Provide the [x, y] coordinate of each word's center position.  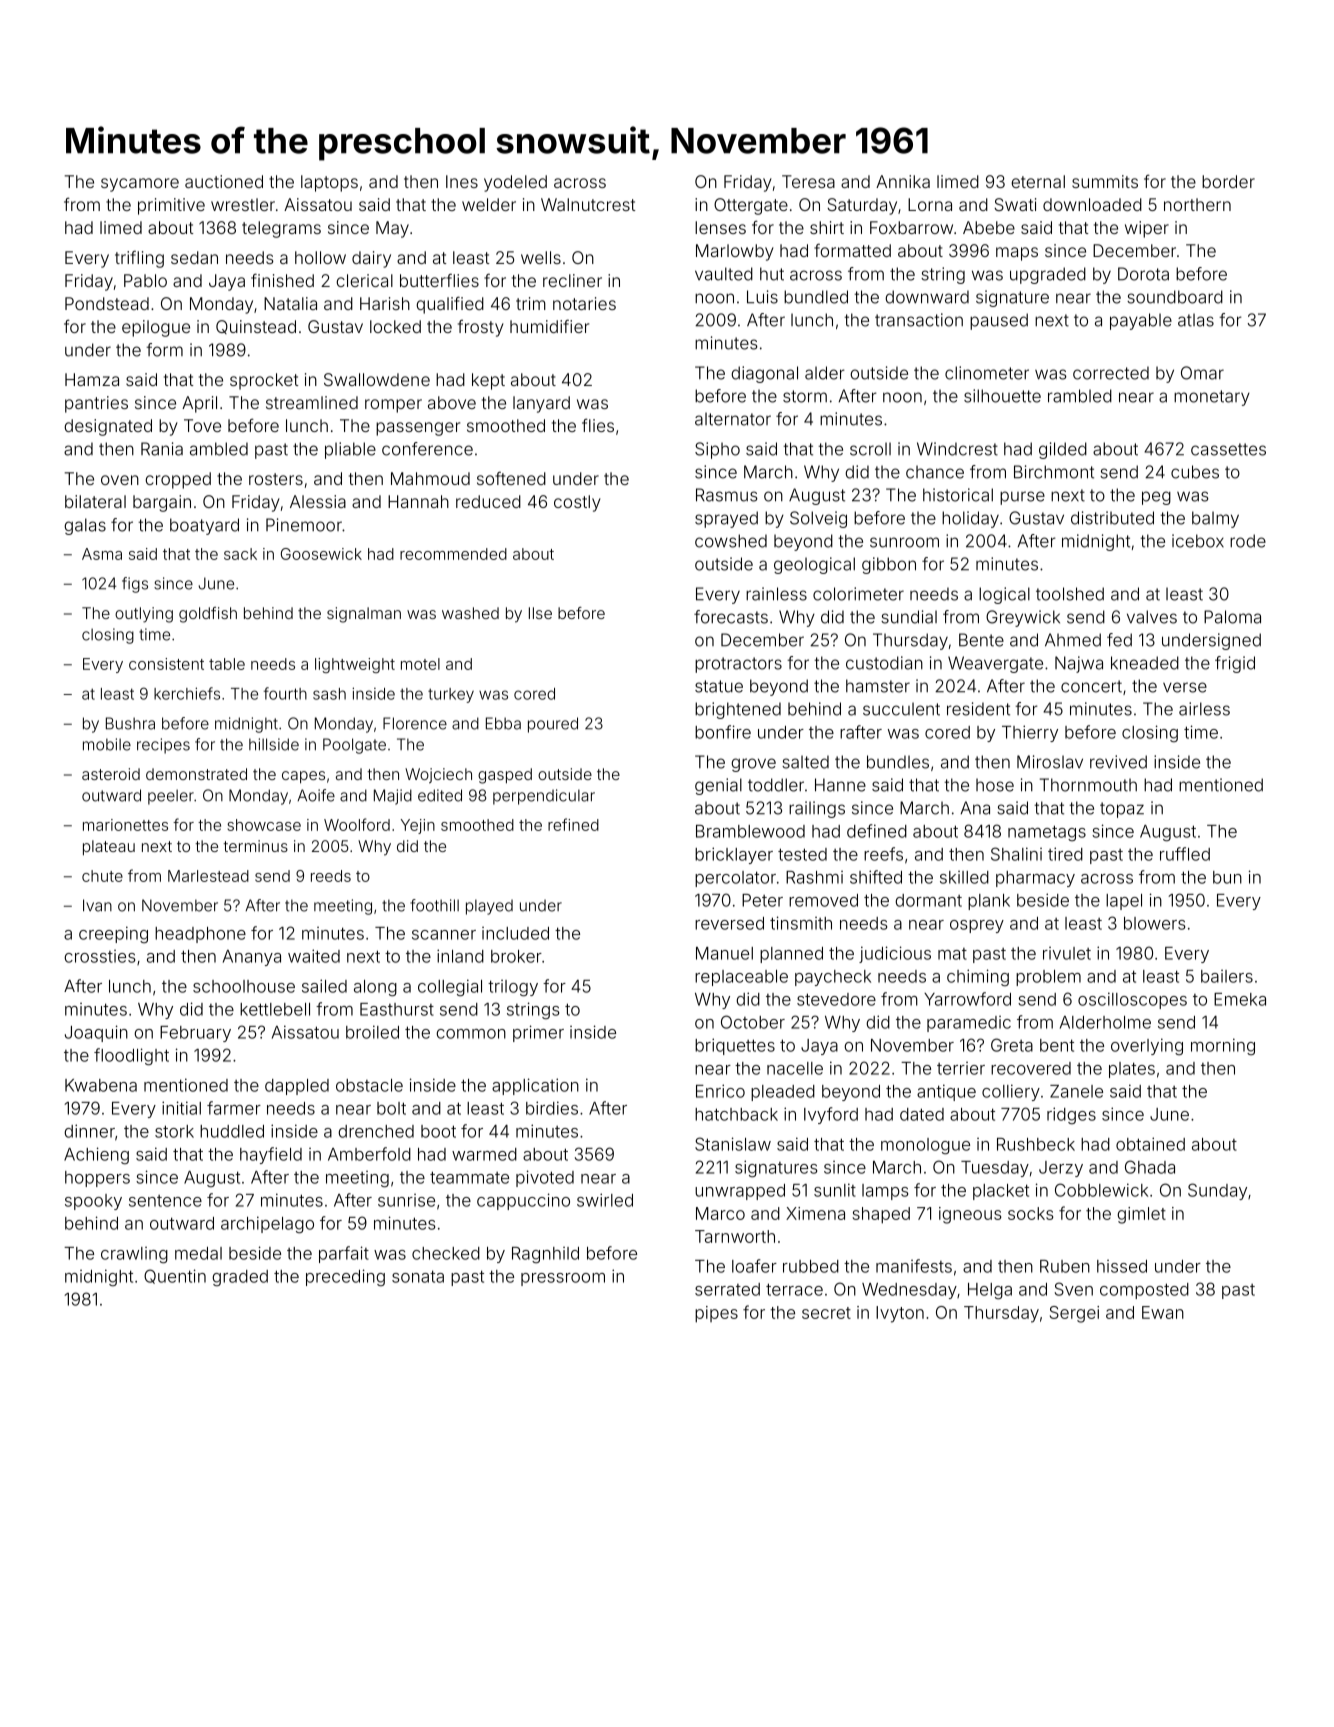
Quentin [175, 1276]
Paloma [1232, 617]
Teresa [808, 181]
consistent [166, 664]
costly [577, 503]
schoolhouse [244, 986]
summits [1105, 181]
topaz [1122, 810]
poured [553, 725]
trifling [139, 259]
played [489, 907]
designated [108, 427]
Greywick [1023, 618]
